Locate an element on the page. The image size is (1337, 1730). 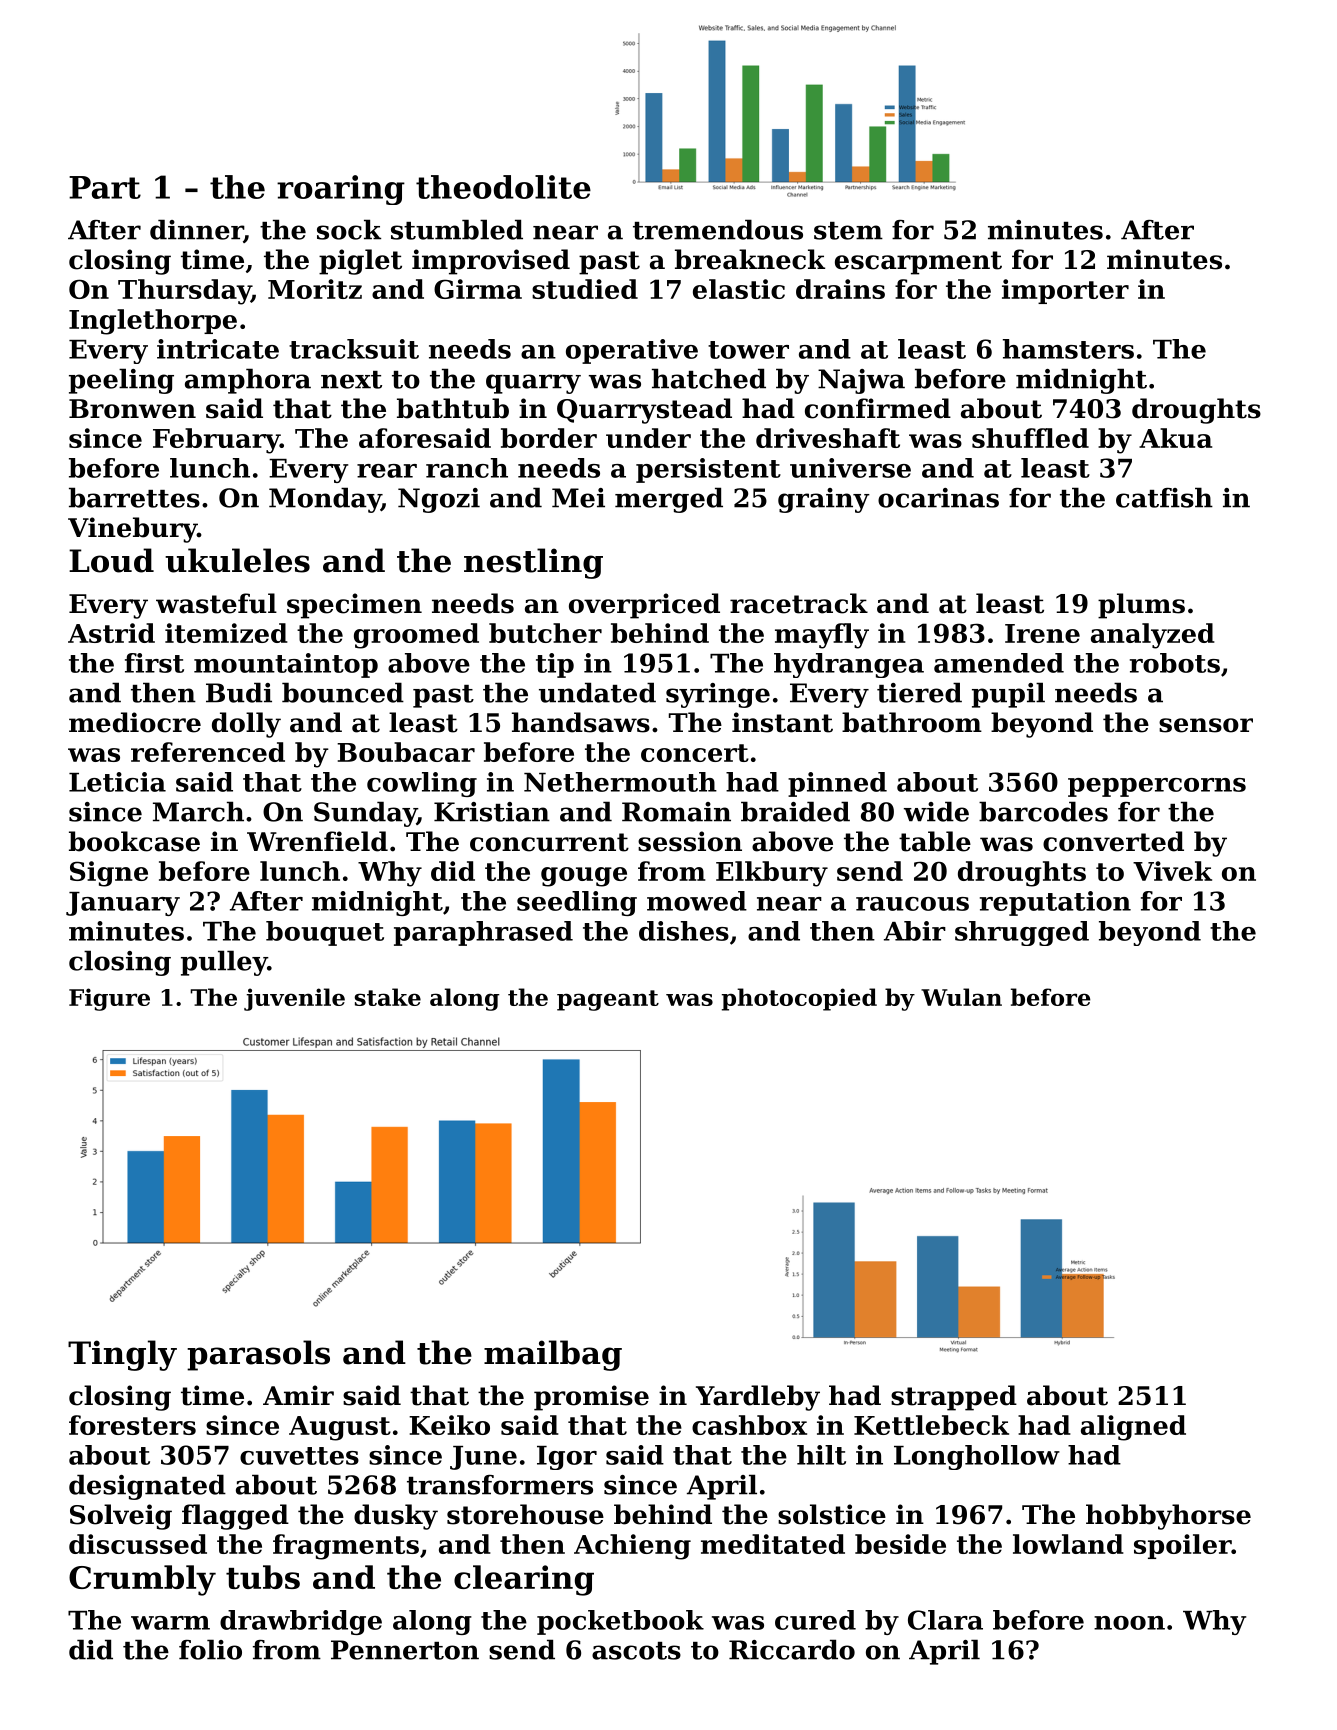
Loud is located at coordinates (111, 560).
